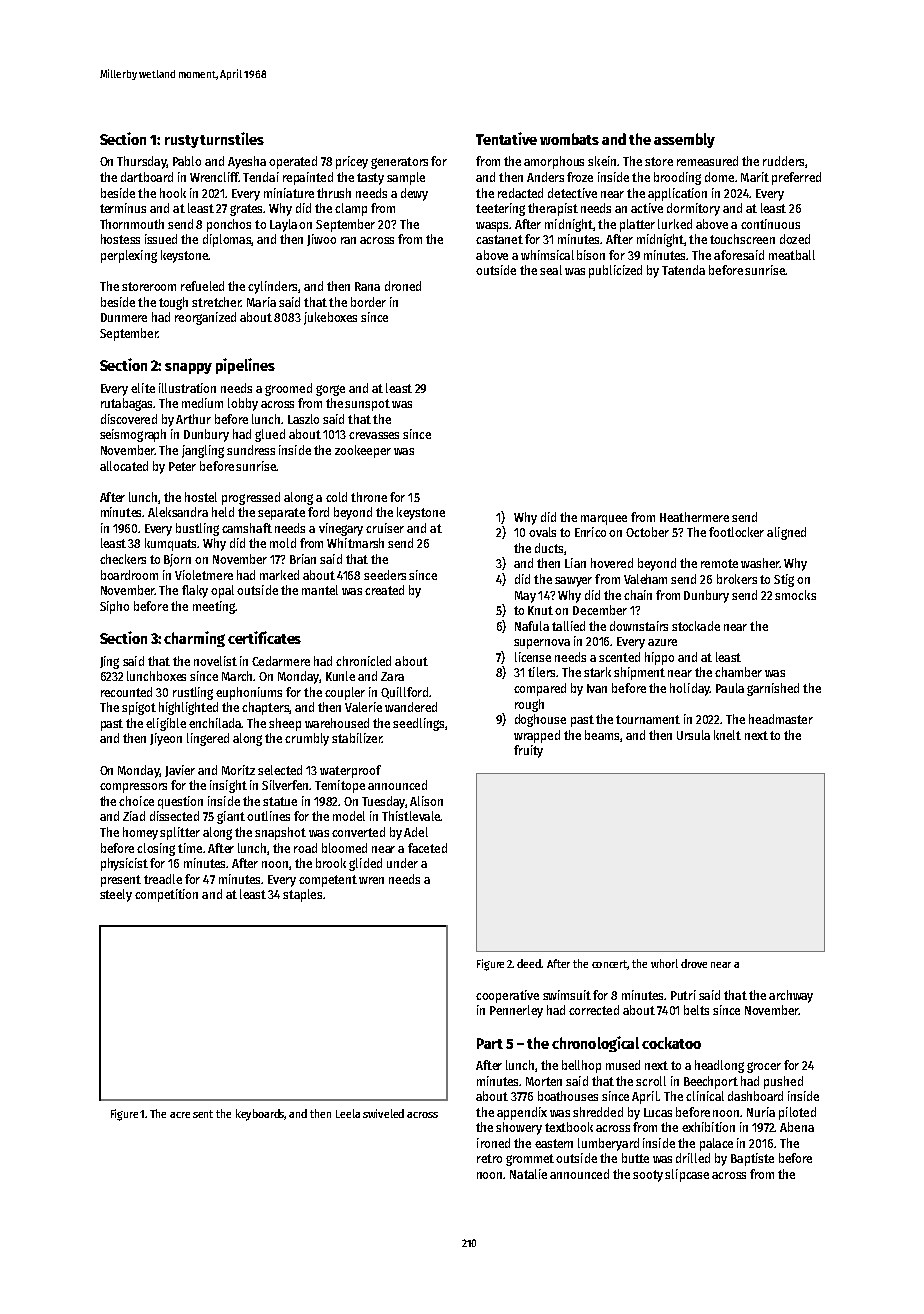  Describe the element at coordinates (272, 287) in the image. I see `cylinders` at that location.
